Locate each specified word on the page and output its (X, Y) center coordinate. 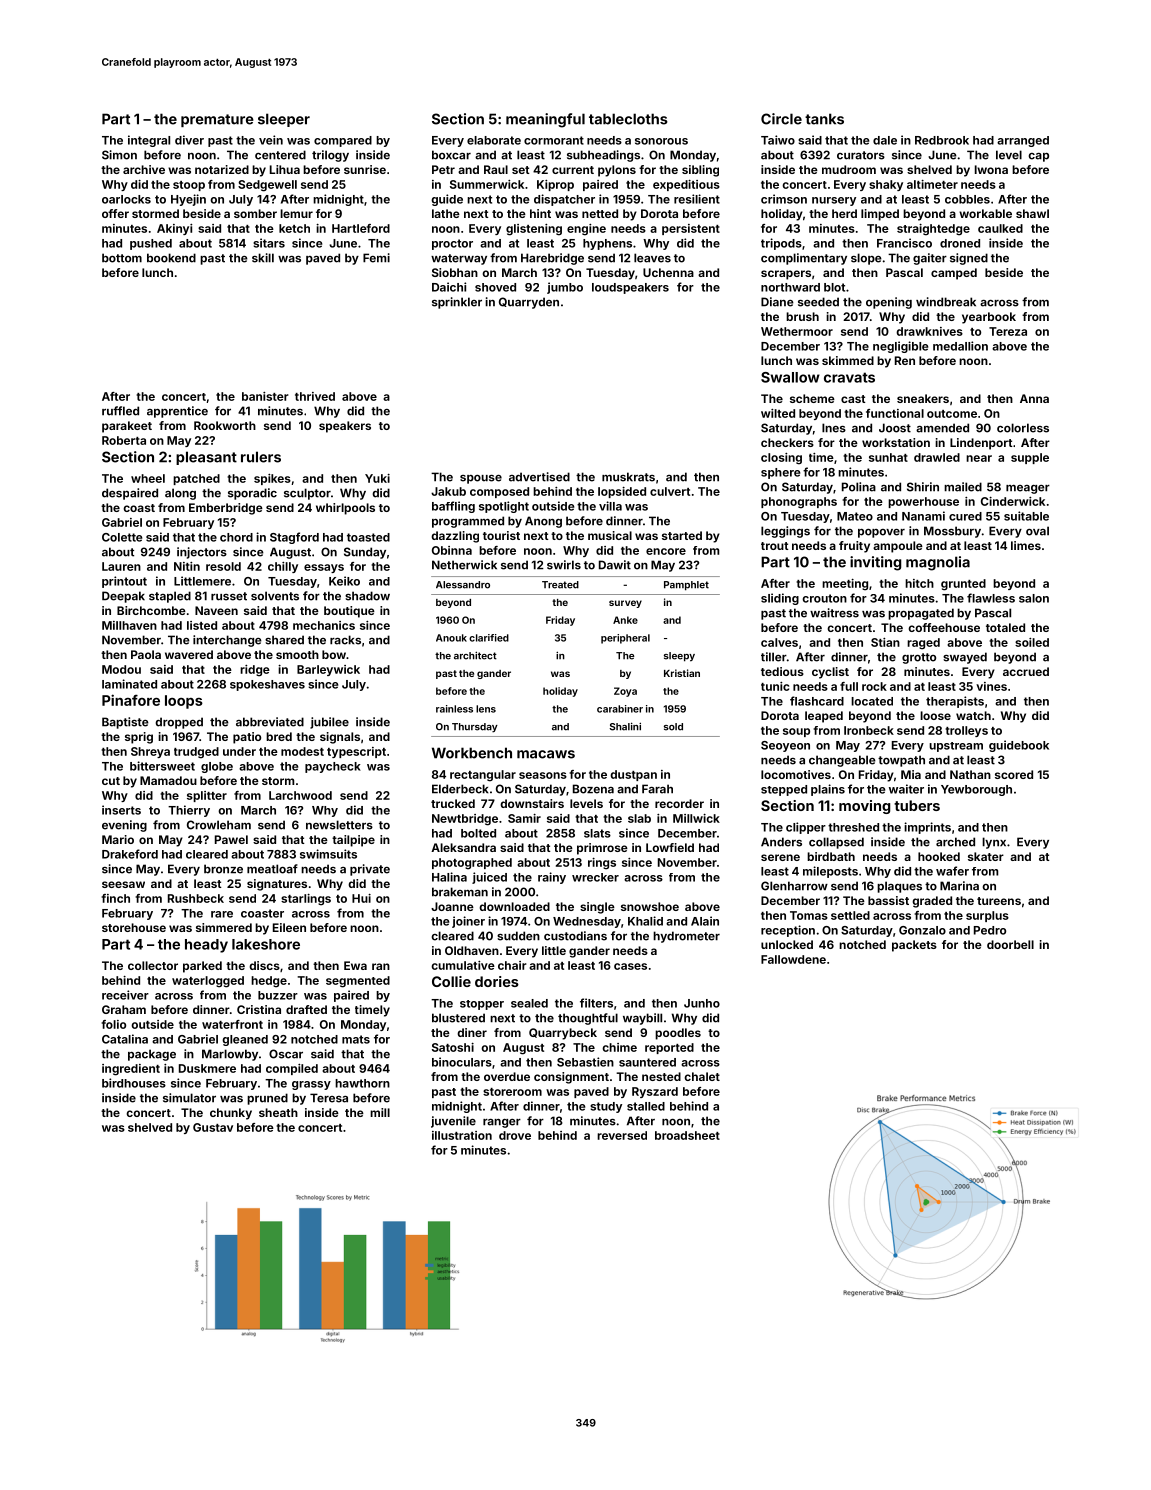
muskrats (628, 477)
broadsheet (687, 1135)
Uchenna (668, 272)
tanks (824, 119)
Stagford (294, 538)
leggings (785, 532)
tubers (917, 805)
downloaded (514, 906)
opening (889, 303)
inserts (121, 810)
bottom (122, 258)
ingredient (131, 1070)
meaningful (545, 120)
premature (217, 120)
